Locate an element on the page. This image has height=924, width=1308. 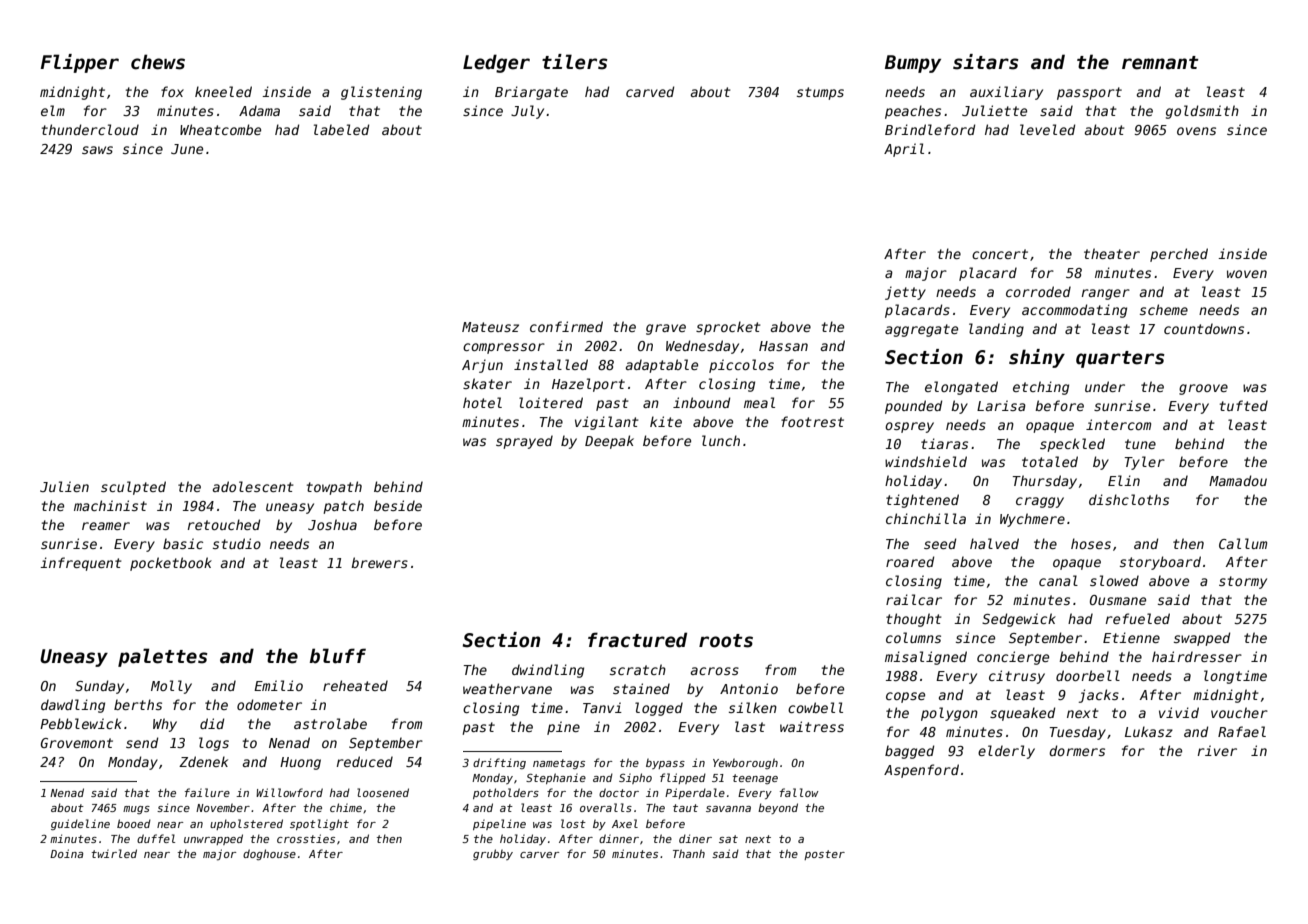
accommodating is located at coordinates (1074, 311).
